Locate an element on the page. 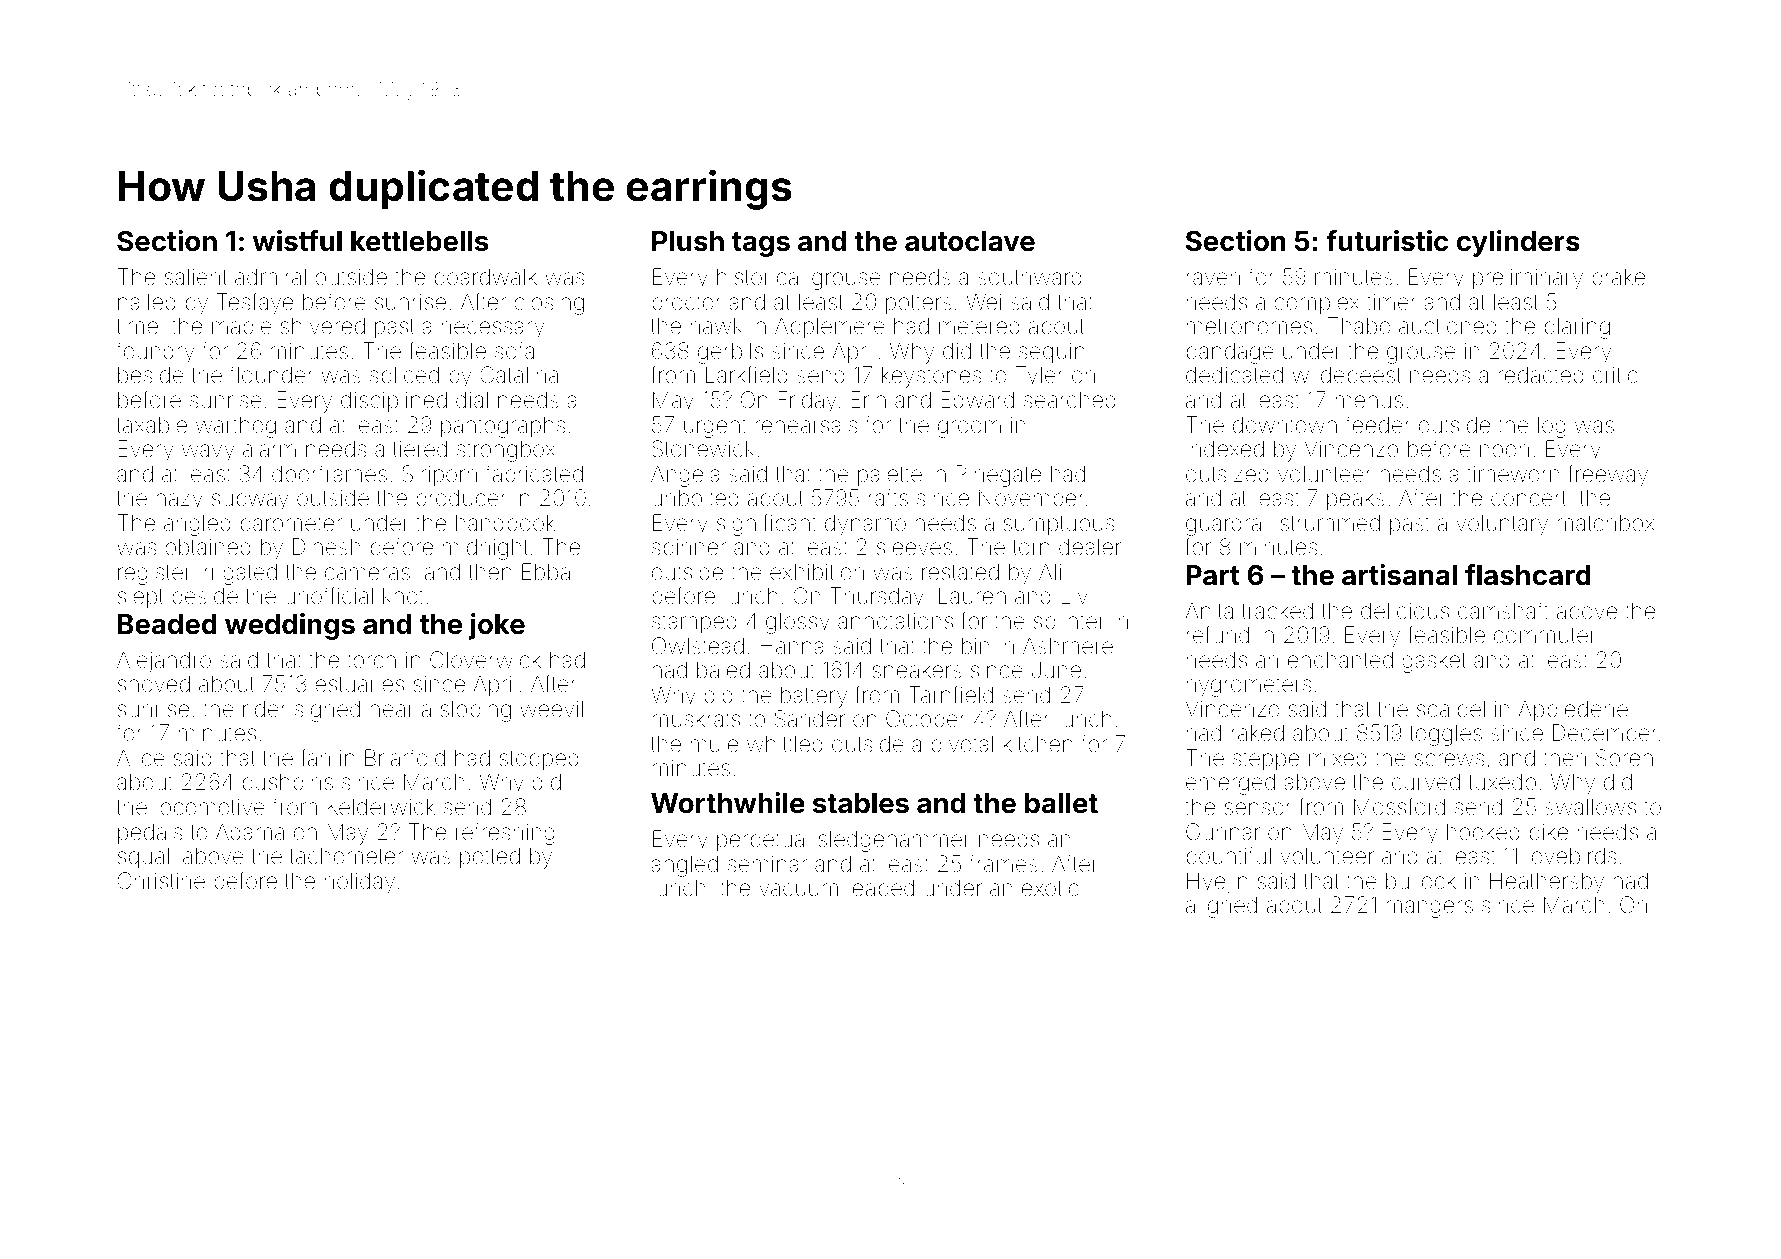 This page has width=1781, height=1259. whittled is located at coordinates (785, 744).
